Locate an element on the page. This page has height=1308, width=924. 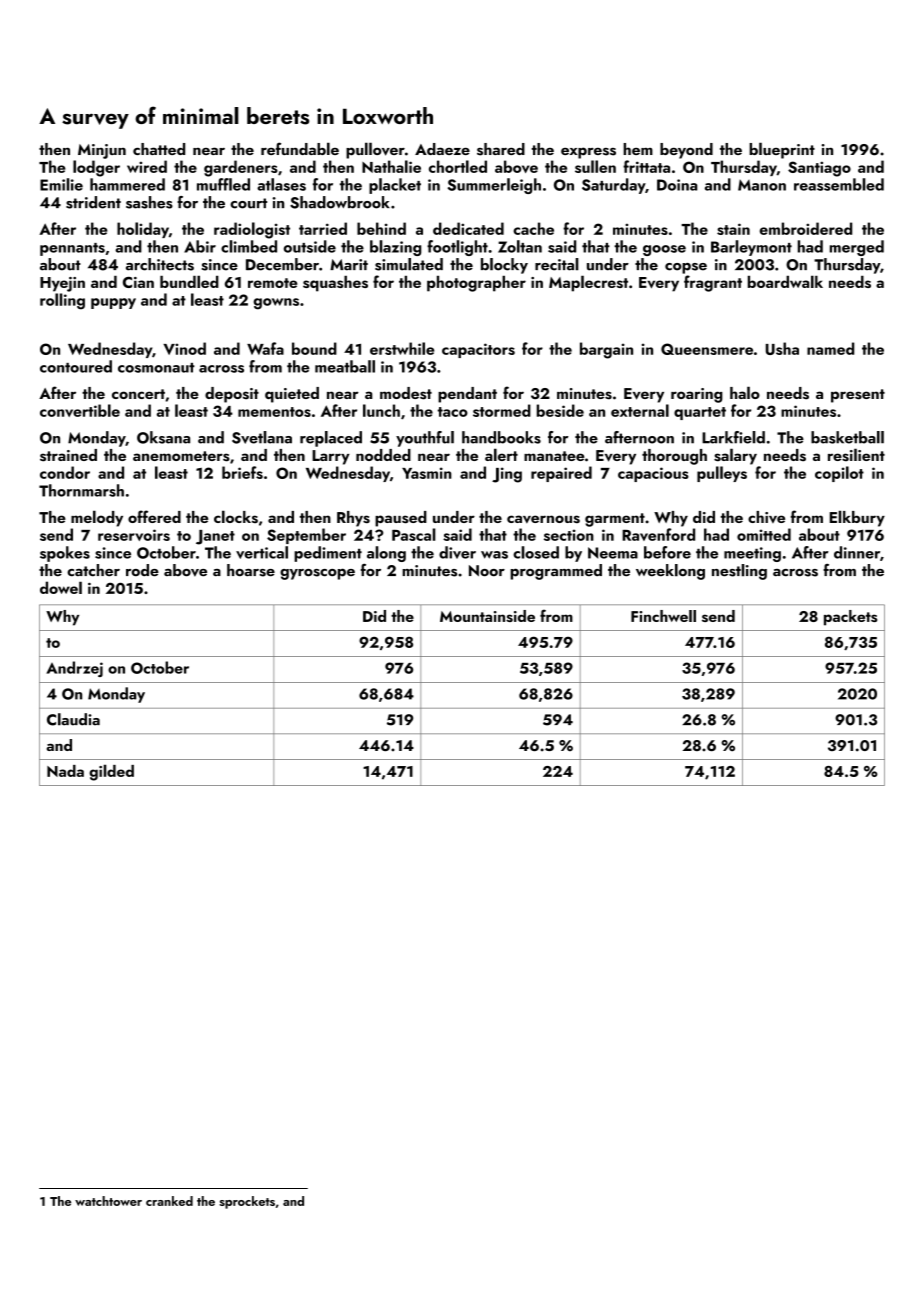
watchtower is located at coordinates (108, 1201).
